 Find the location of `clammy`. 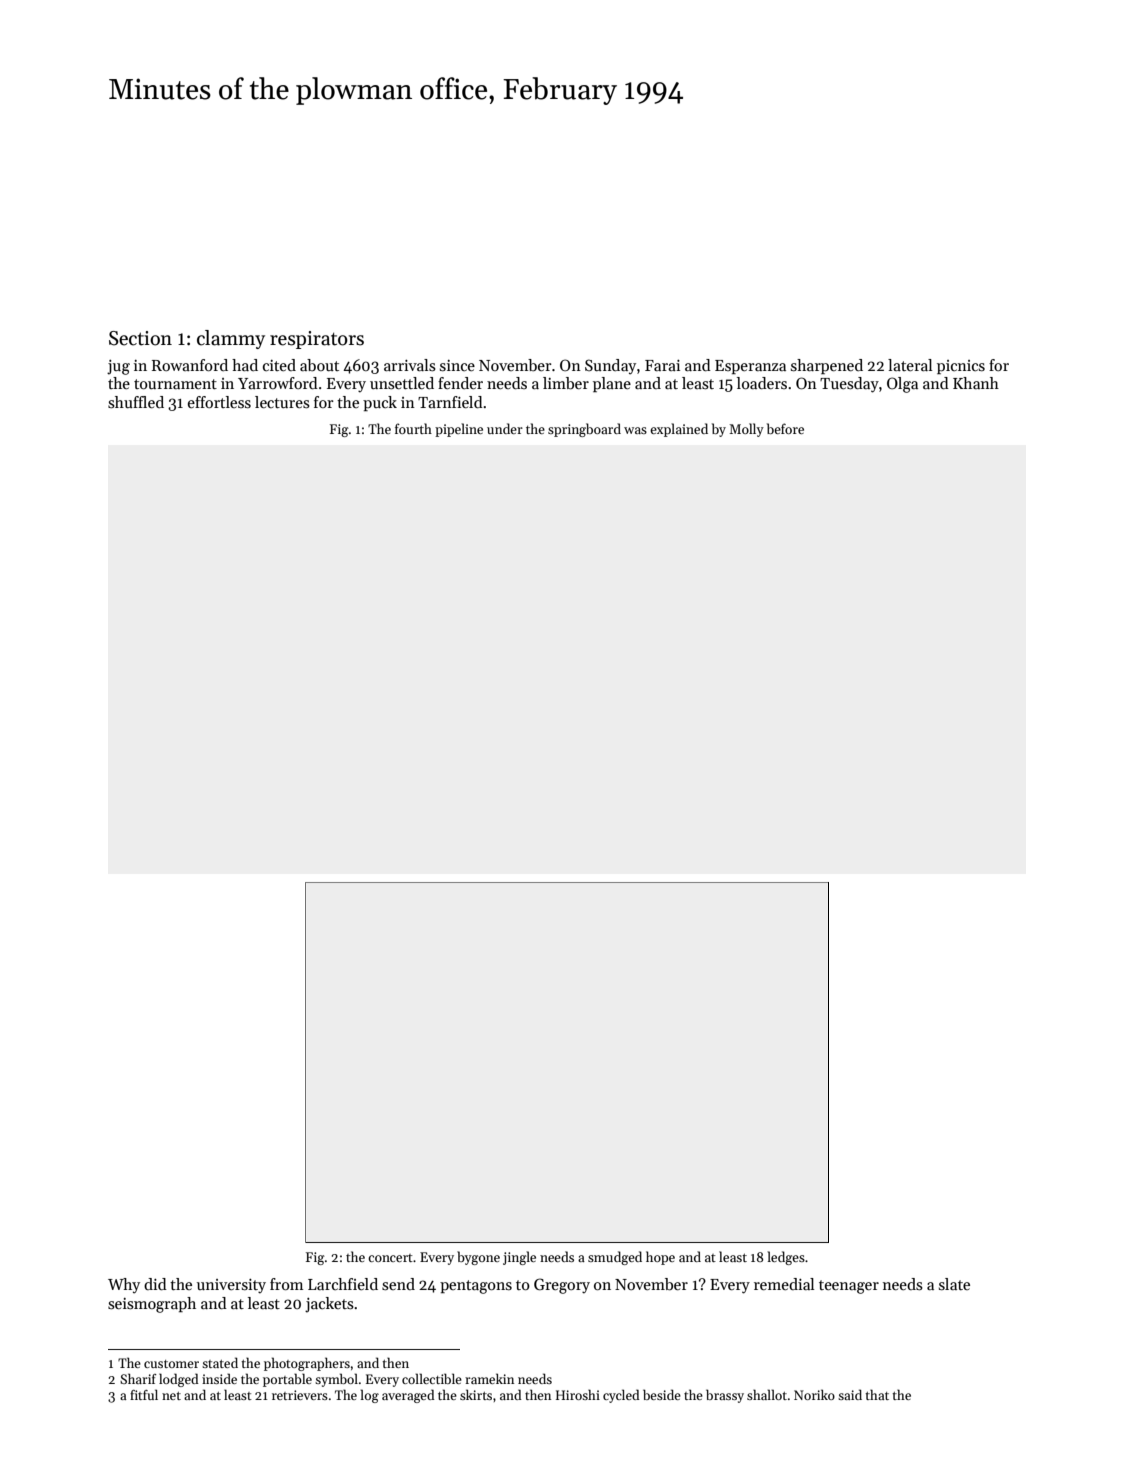

clammy is located at coordinates (231, 339).
